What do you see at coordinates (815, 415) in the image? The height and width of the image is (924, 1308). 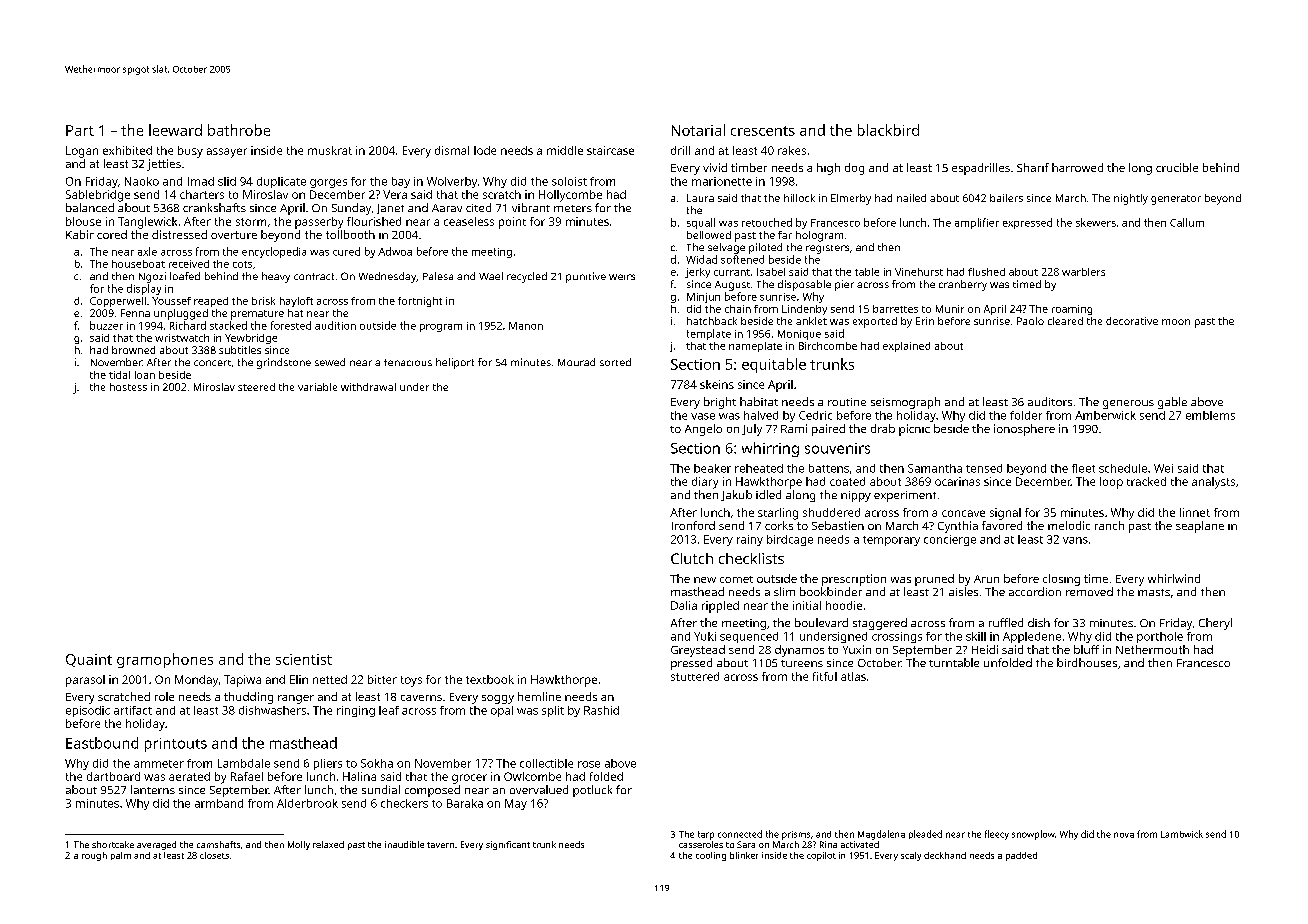 I see `Cedric` at bounding box center [815, 415].
